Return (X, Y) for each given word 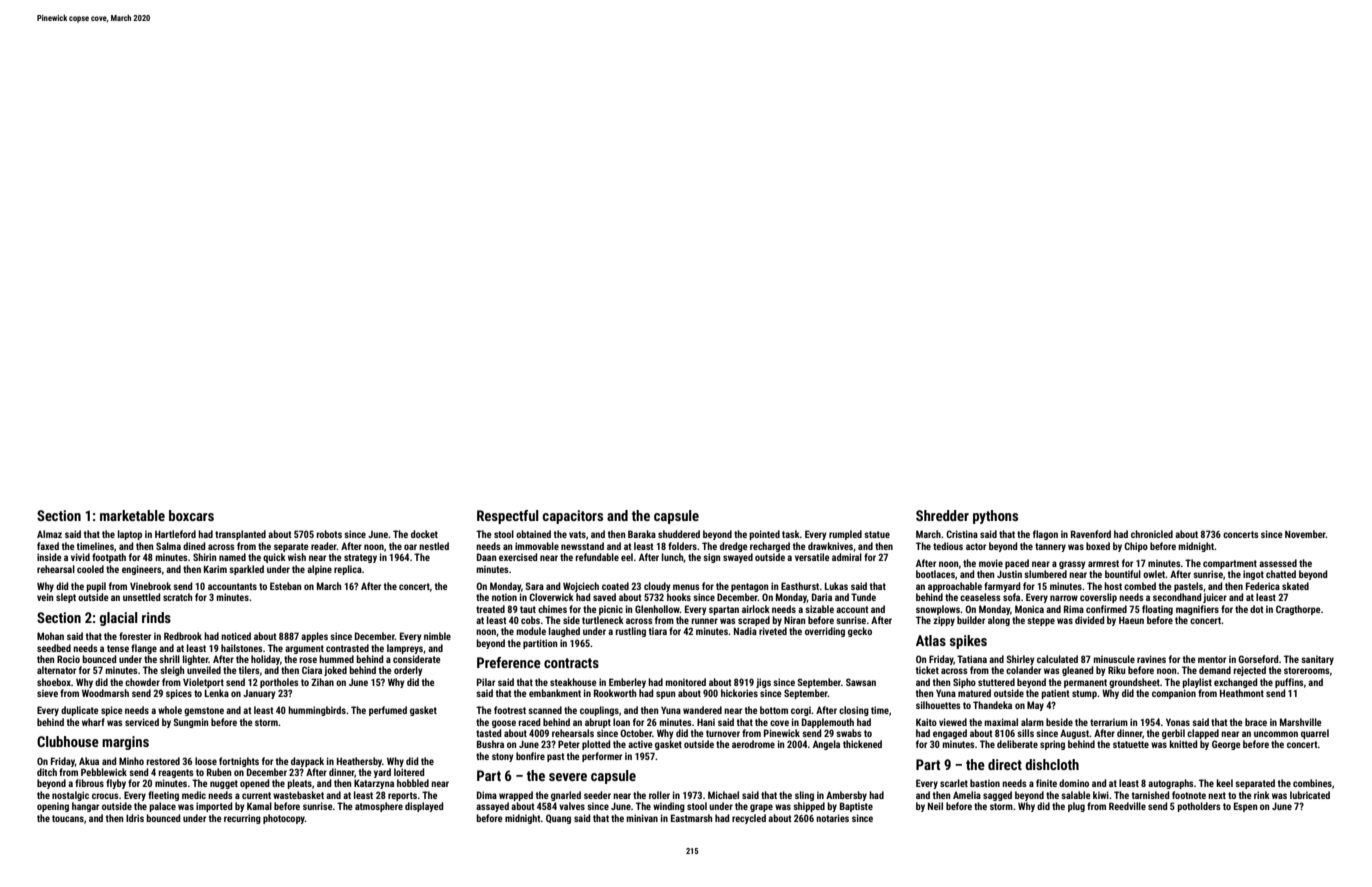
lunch (673, 558)
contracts (571, 663)
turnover (723, 733)
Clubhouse (68, 741)
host (1113, 586)
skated (1295, 586)
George (1226, 745)
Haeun (1131, 620)
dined (194, 546)
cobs (530, 620)
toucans (68, 818)
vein (45, 597)
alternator (56, 670)
